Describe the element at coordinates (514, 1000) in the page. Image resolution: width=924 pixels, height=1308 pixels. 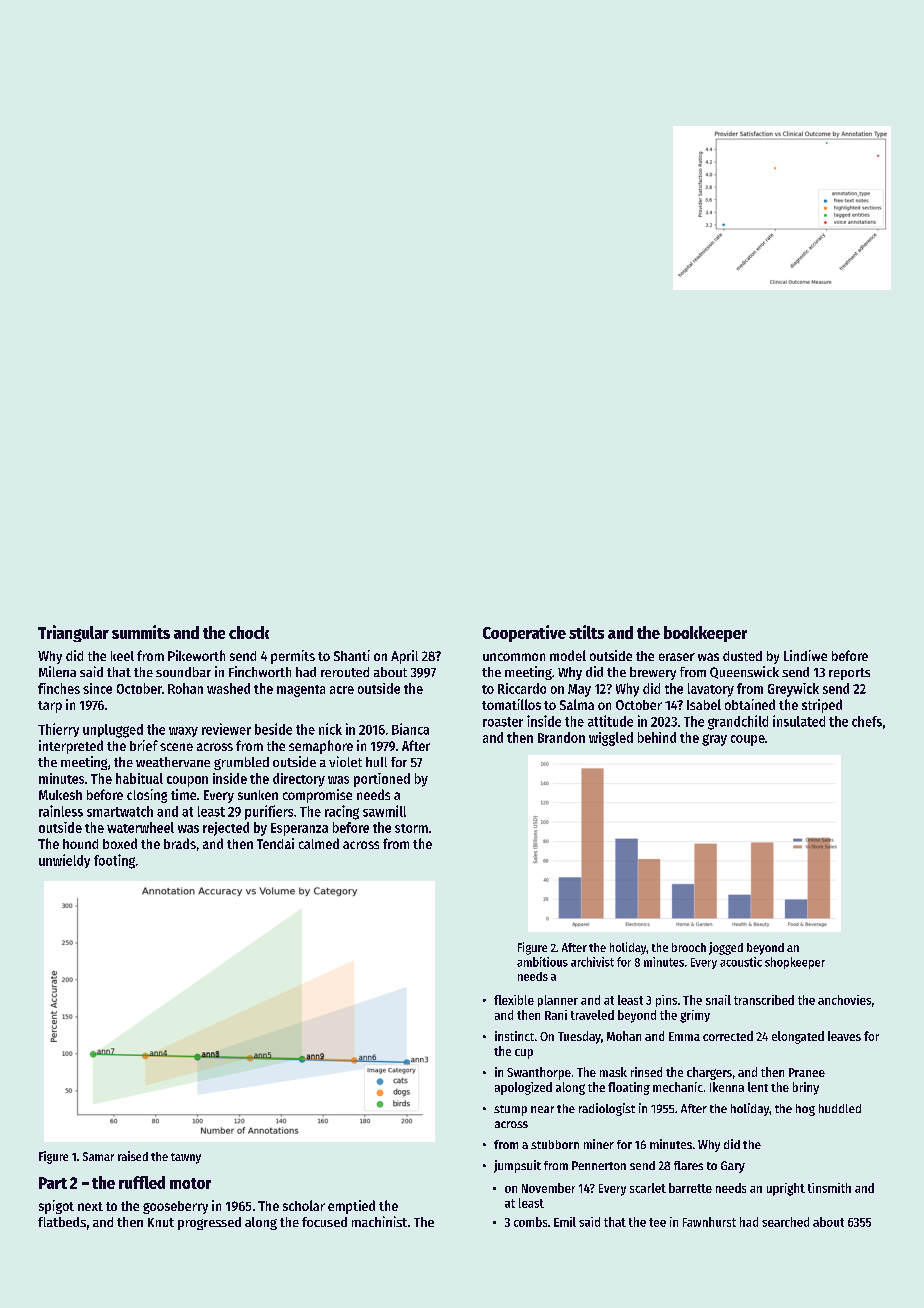
I see `flexible` at that location.
